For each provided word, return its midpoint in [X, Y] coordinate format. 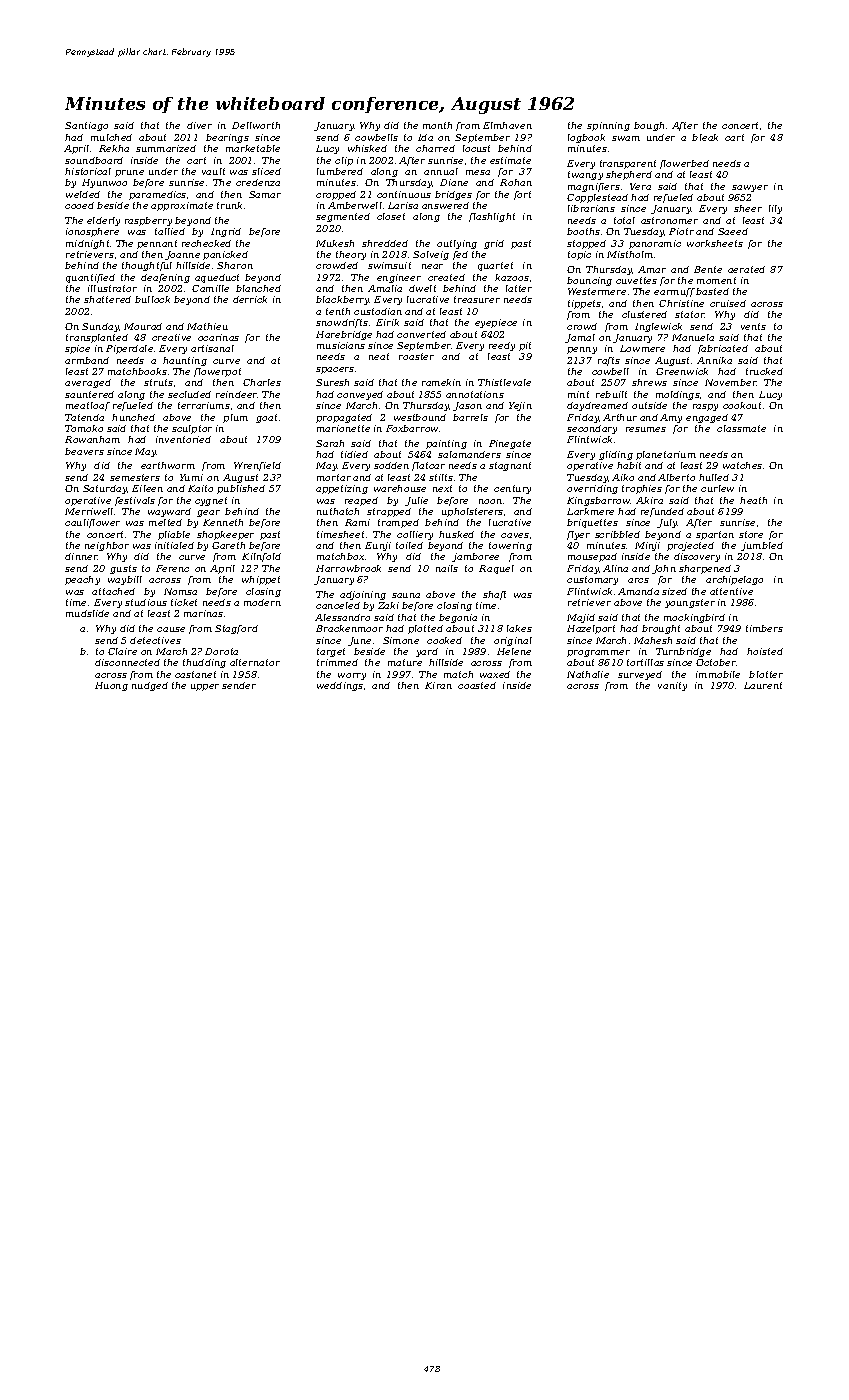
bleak [705, 137]
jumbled [762, 546]
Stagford [236, 629]
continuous [404, 194]
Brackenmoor [349, 628]
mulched [111, 137]
